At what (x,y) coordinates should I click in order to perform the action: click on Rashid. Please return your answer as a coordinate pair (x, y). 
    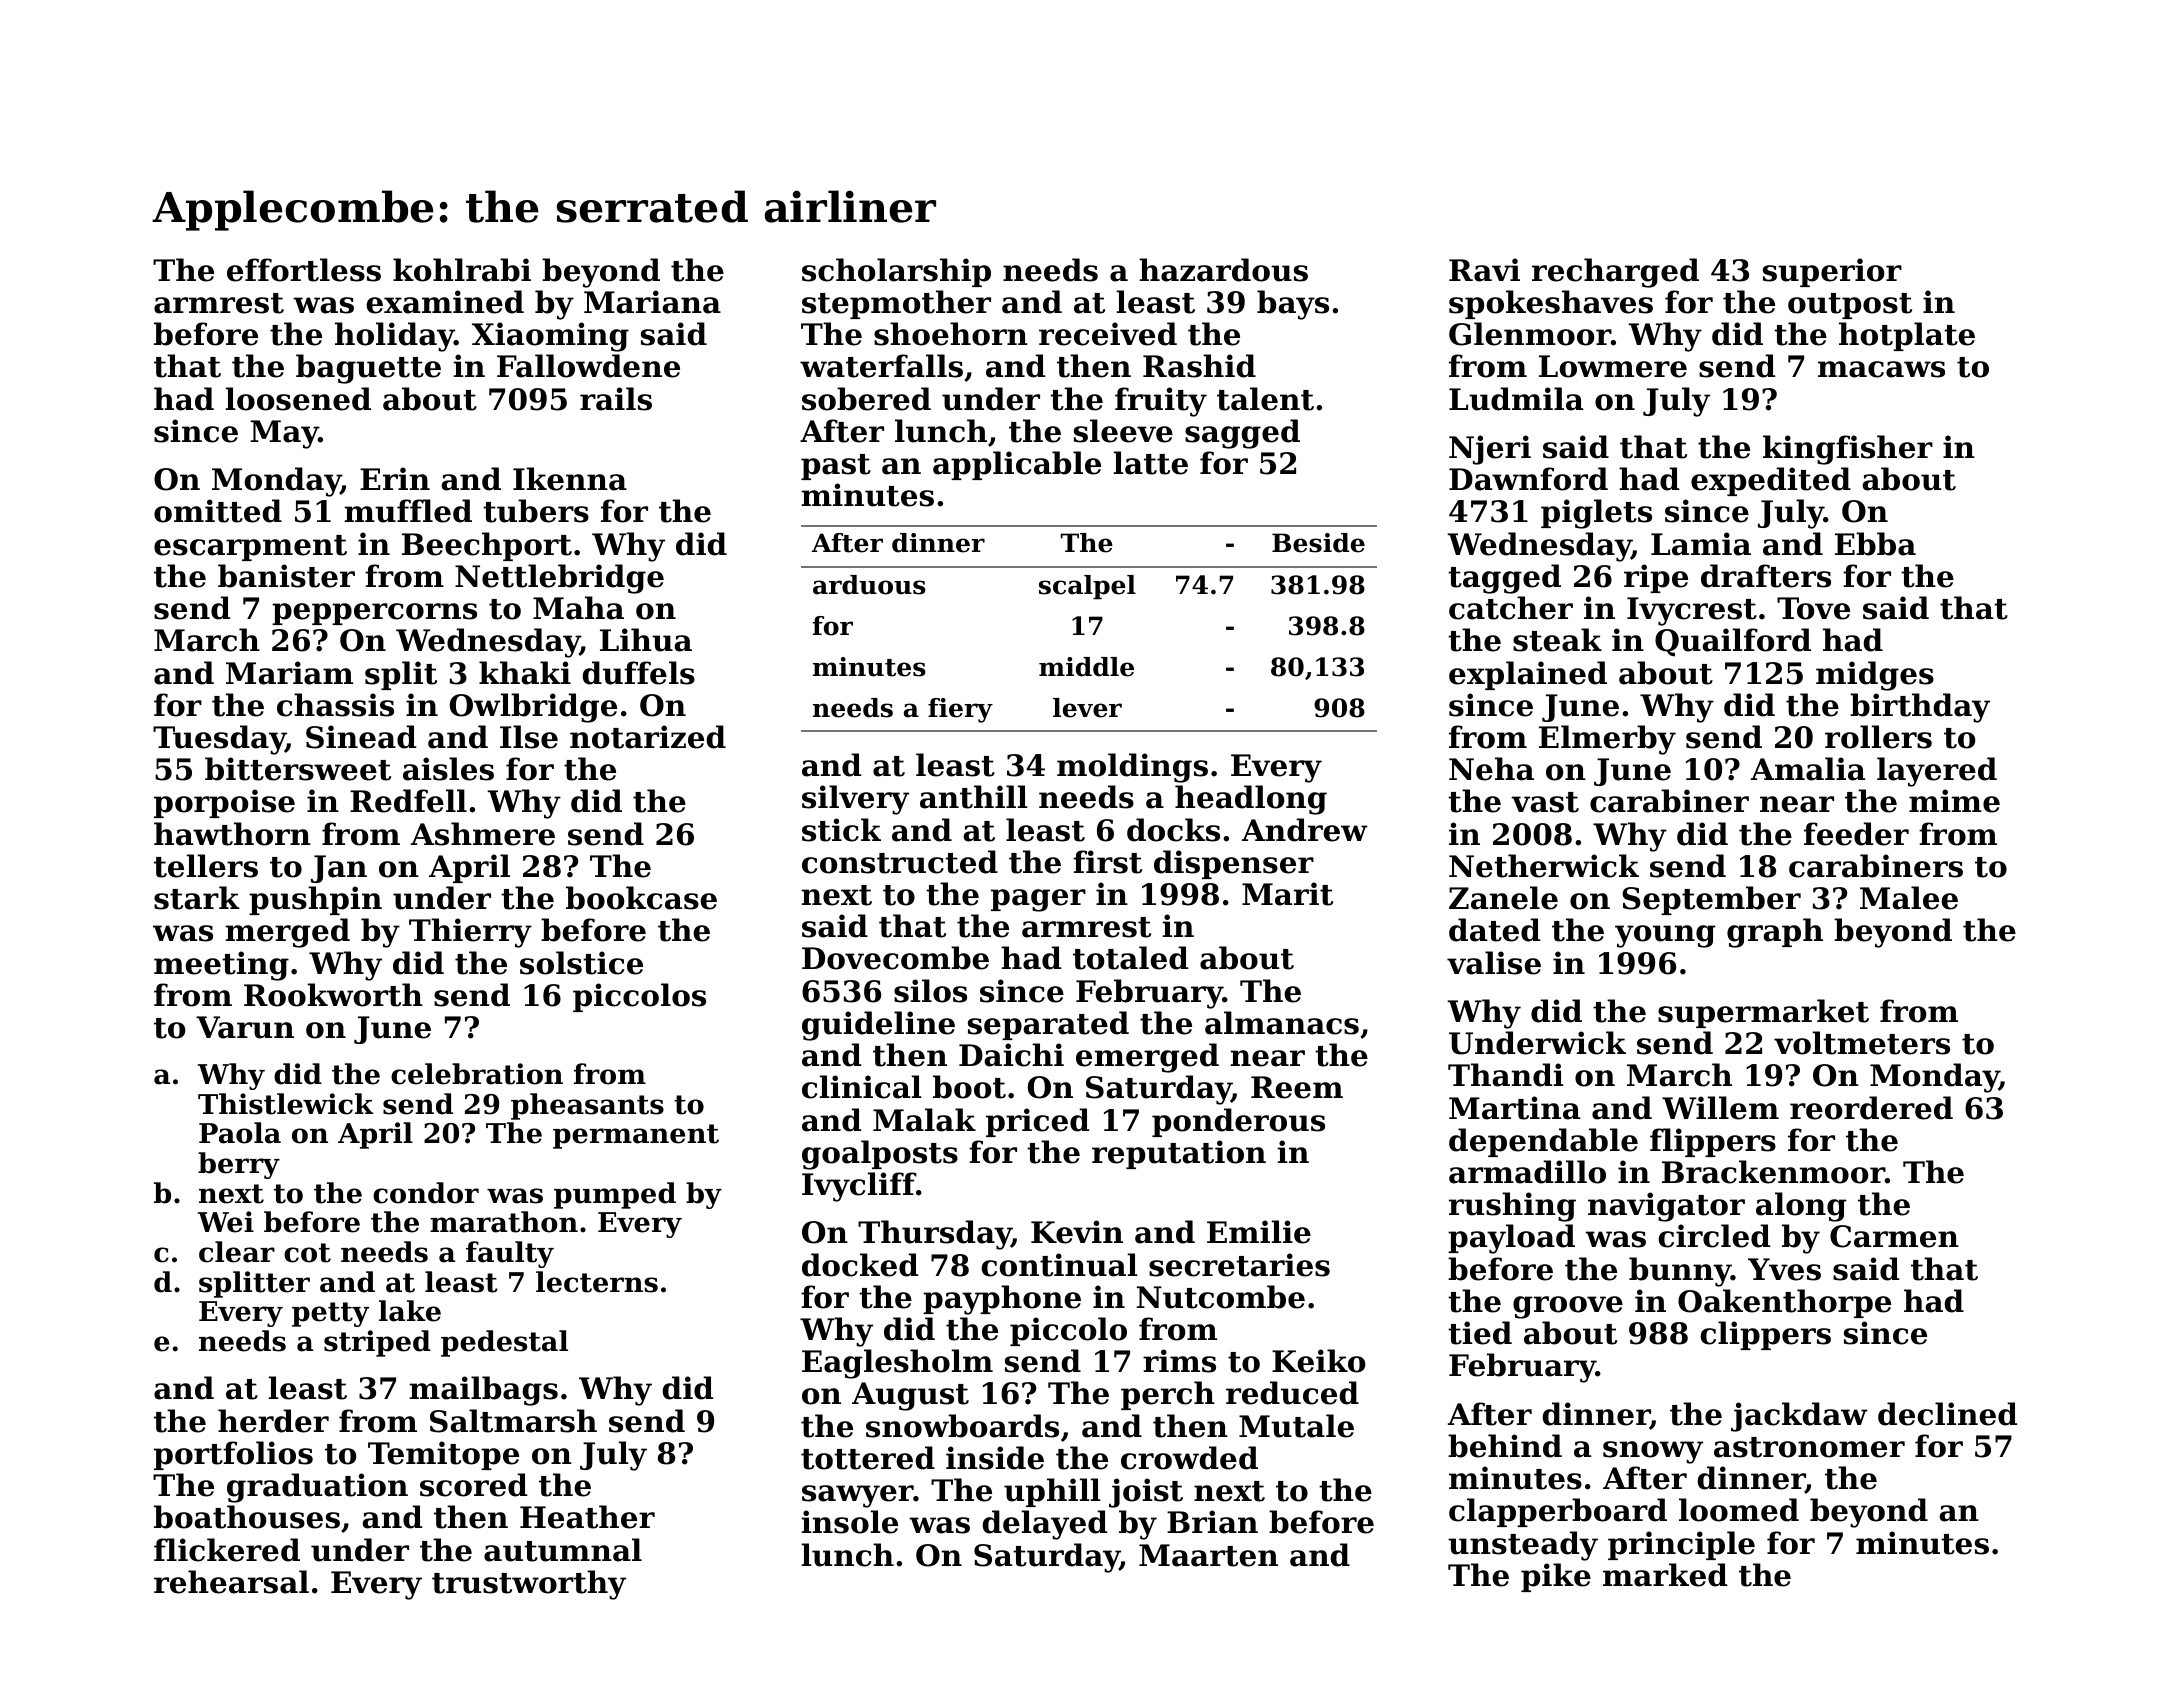
    Looking at the image, I should click on (1199, 366).
